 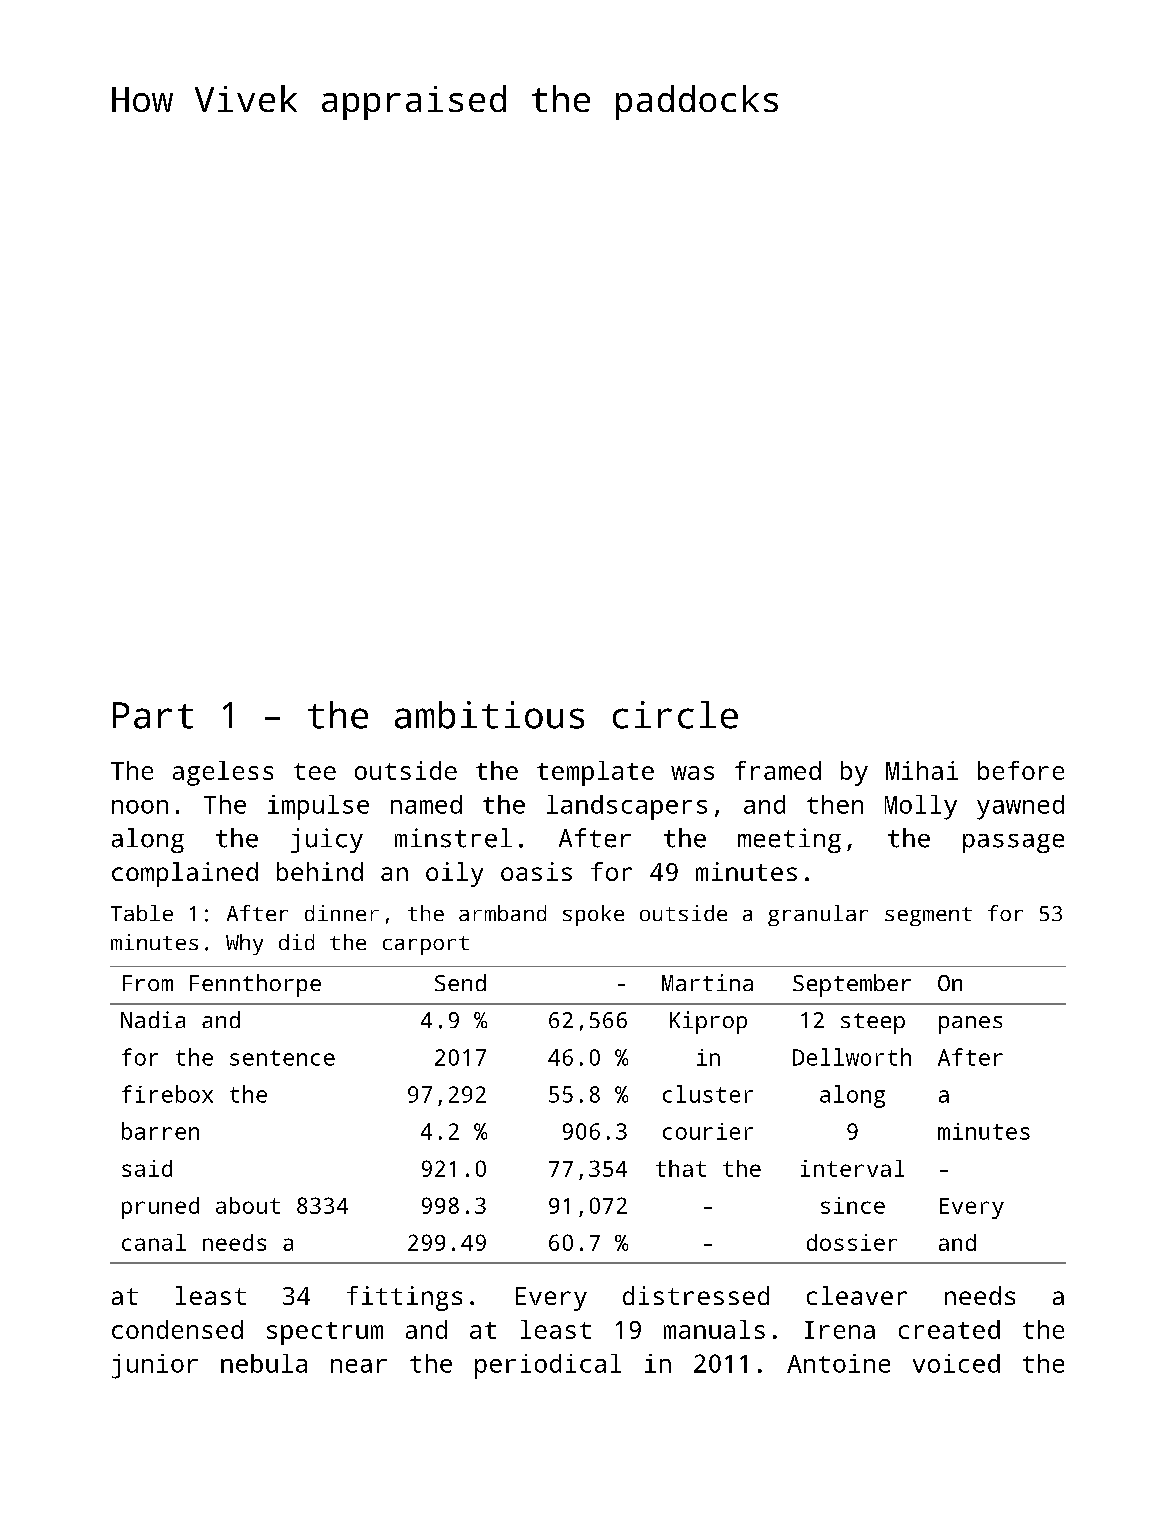 What do you see at coordinates (155, 1366) in the screenshot?
I see `junior` at bounding box center [155, 1366].
